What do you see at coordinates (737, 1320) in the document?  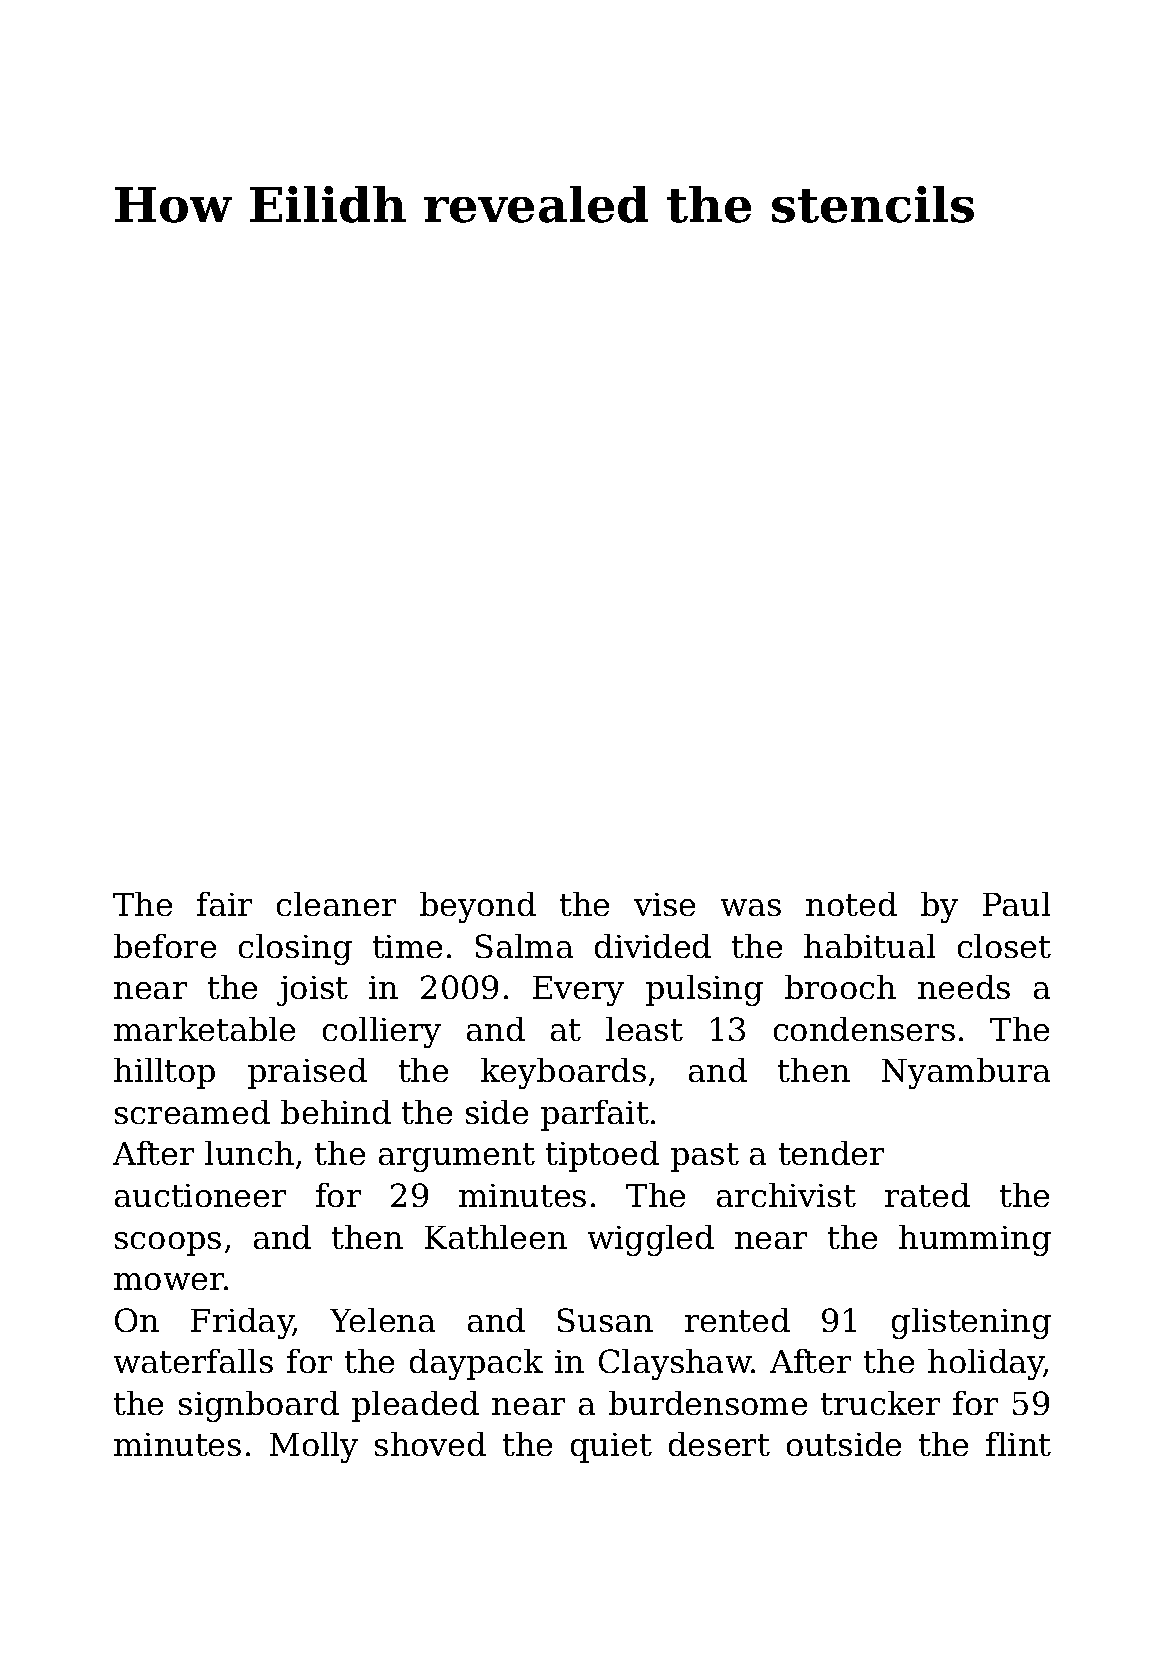 I see `rented` at bounding box center [737, 1320].
